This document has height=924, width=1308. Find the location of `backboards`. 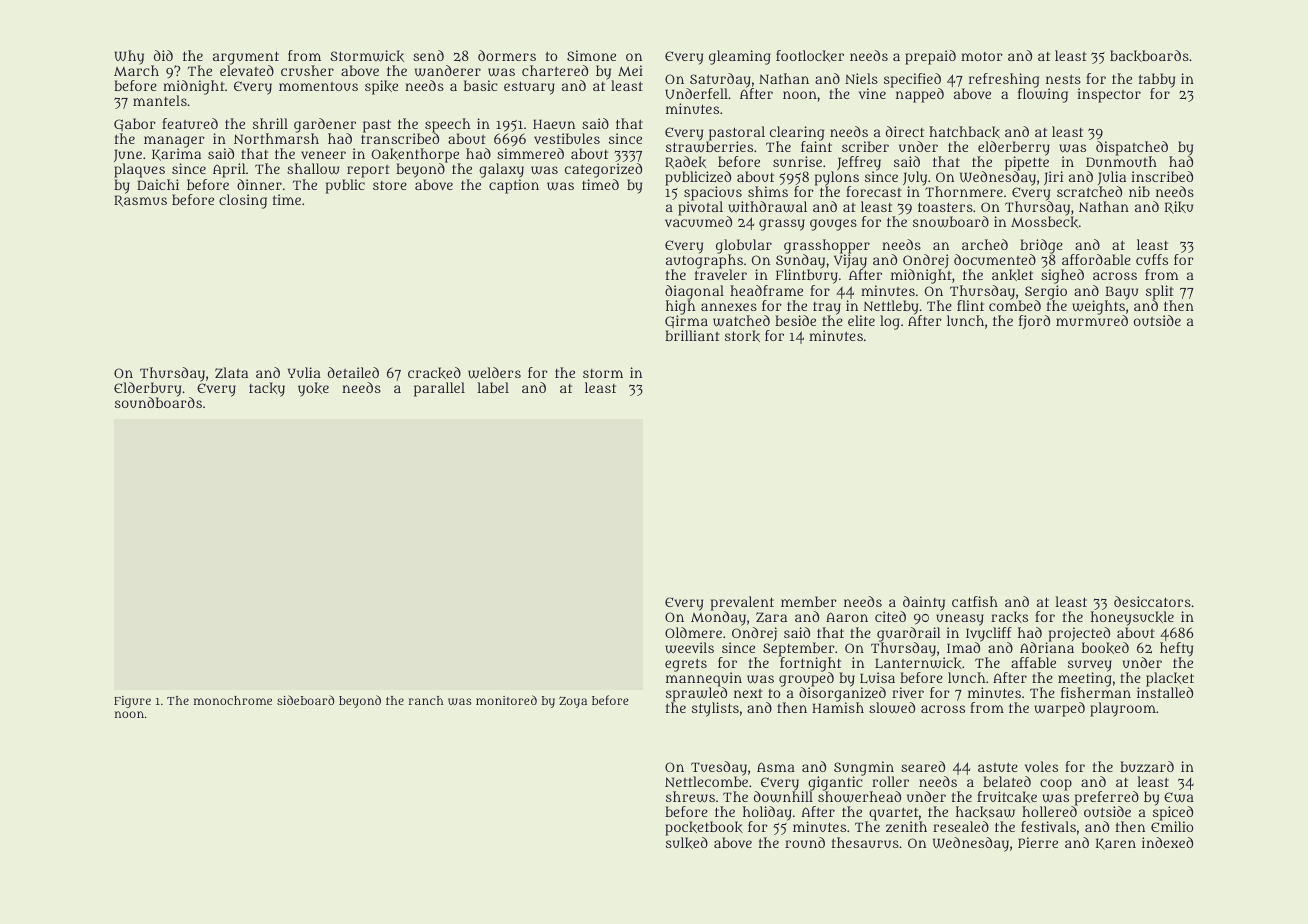

backboards is located at coordinates (1149, 56).
